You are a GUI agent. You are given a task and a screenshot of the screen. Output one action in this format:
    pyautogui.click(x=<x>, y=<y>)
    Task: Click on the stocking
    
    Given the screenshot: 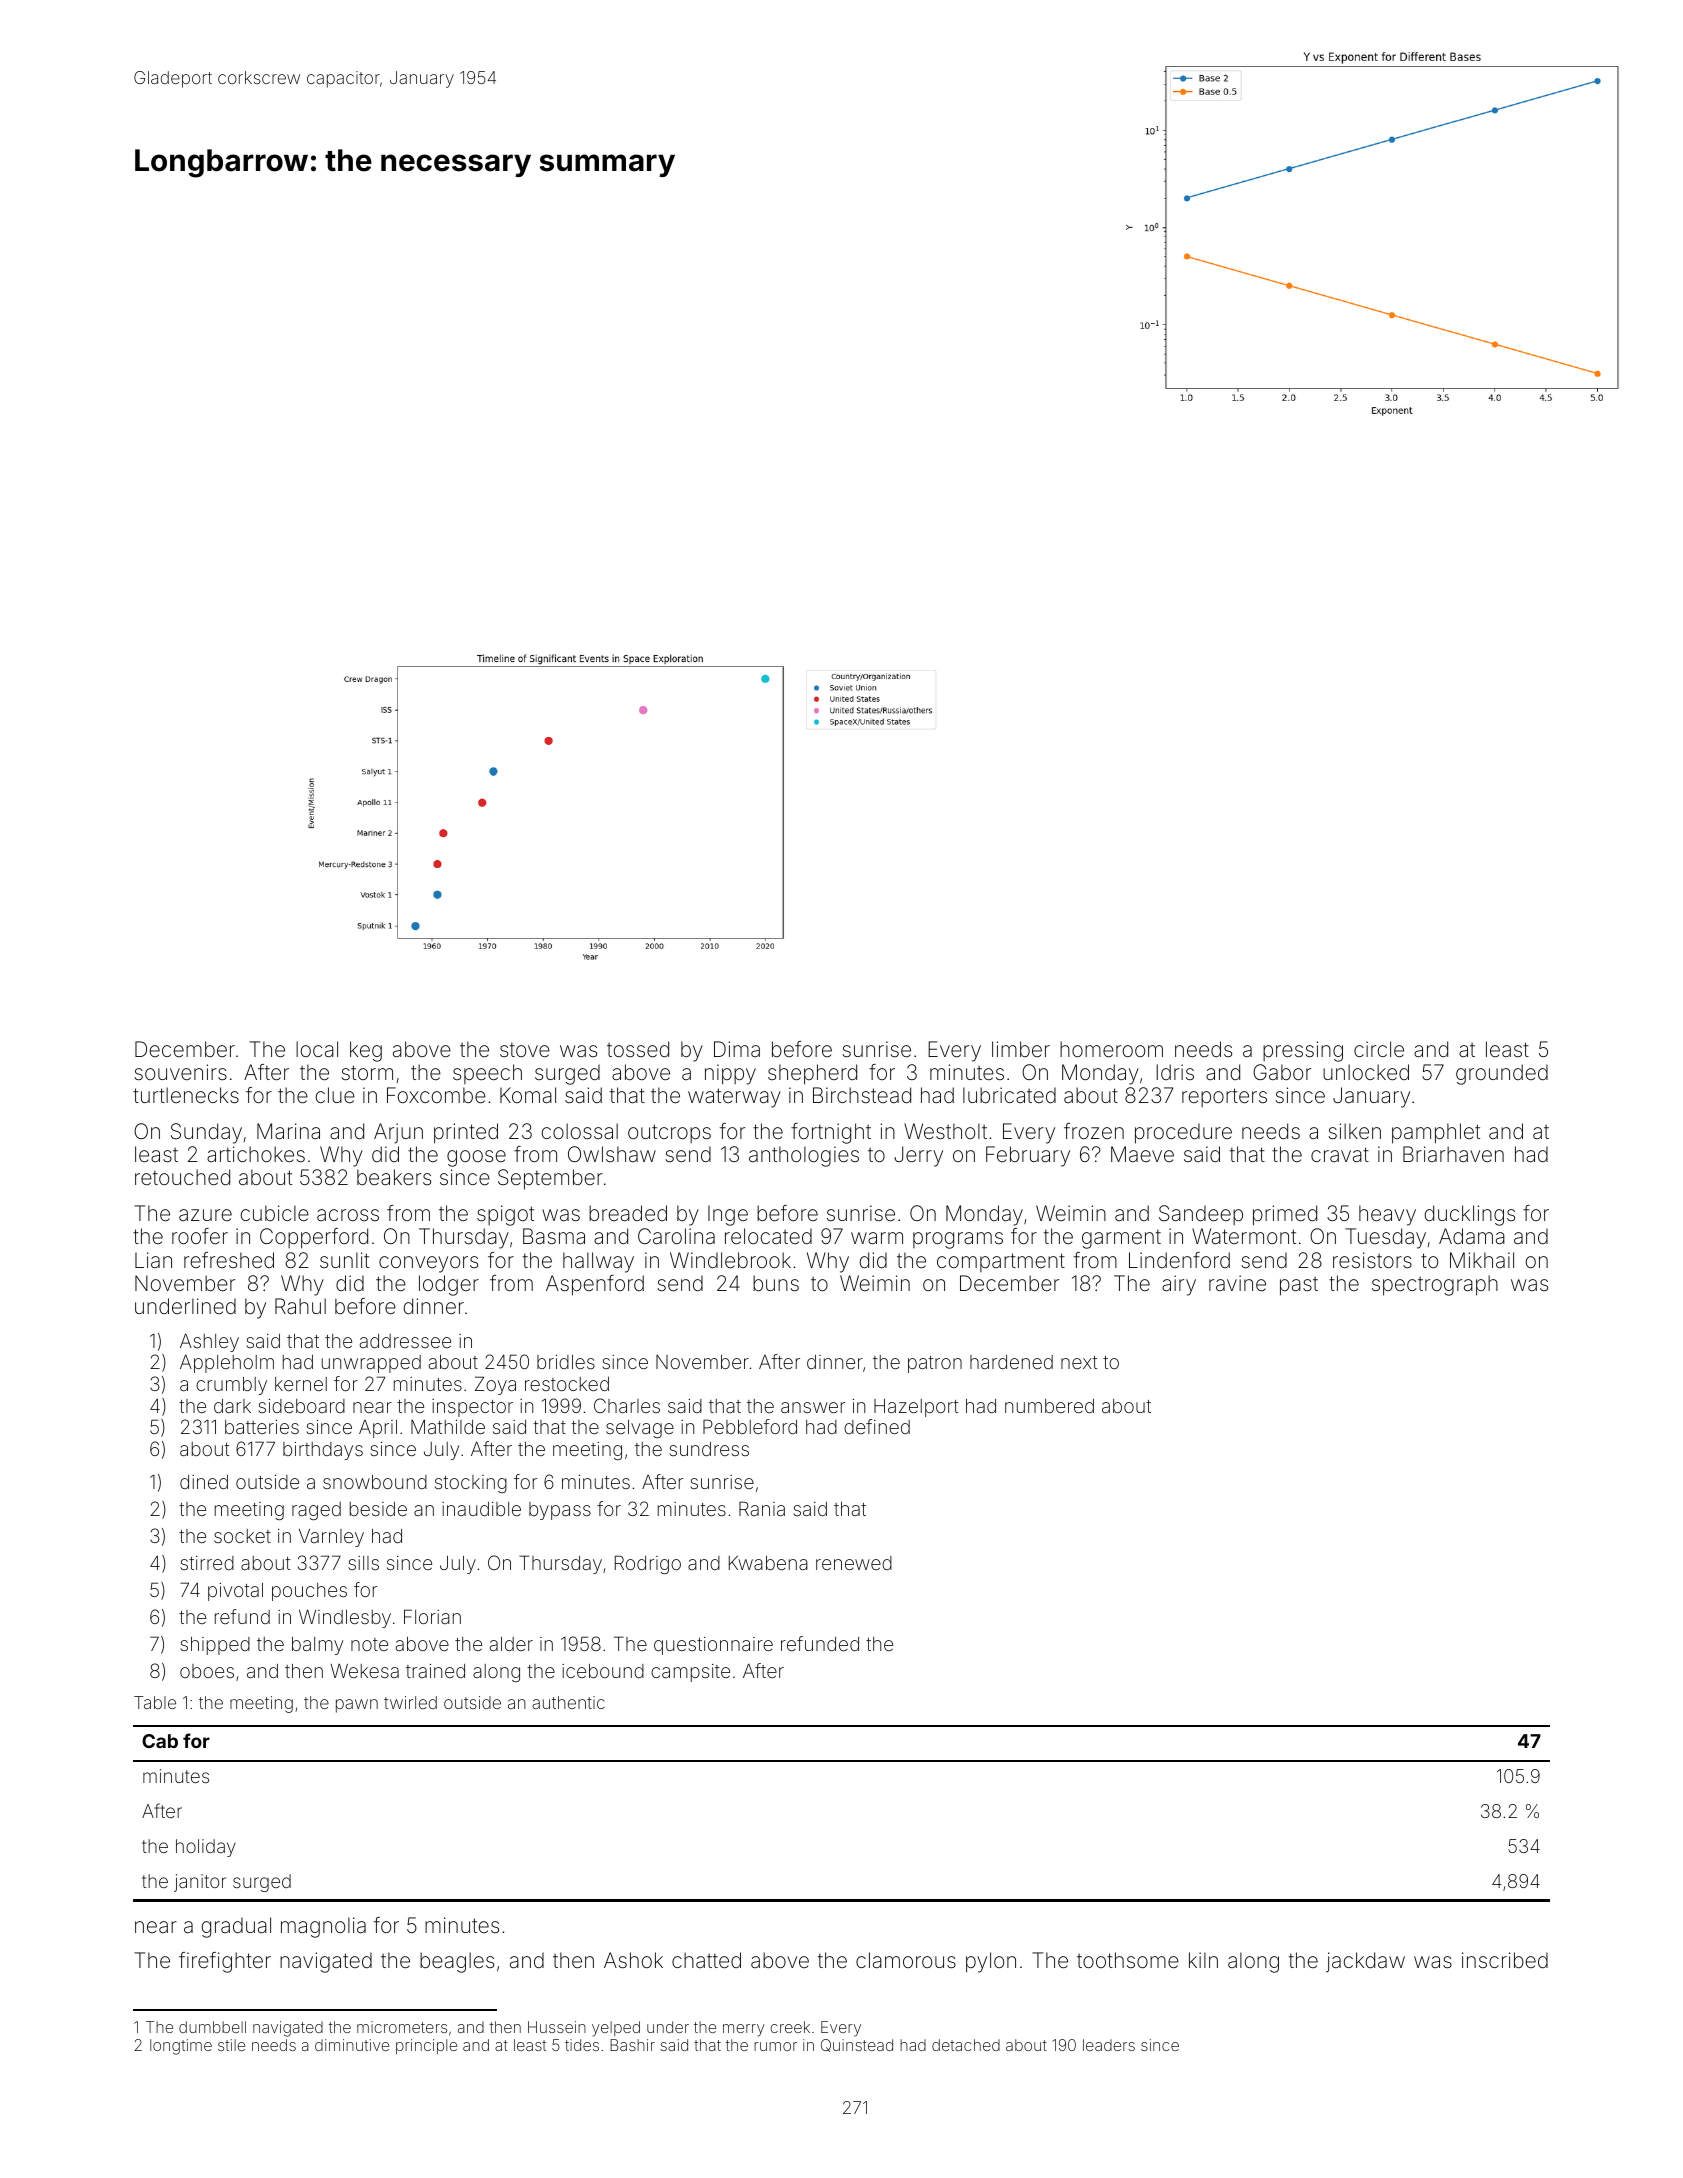 What is the action you would take?
    pyautogui.click(x=471, y=1484)
